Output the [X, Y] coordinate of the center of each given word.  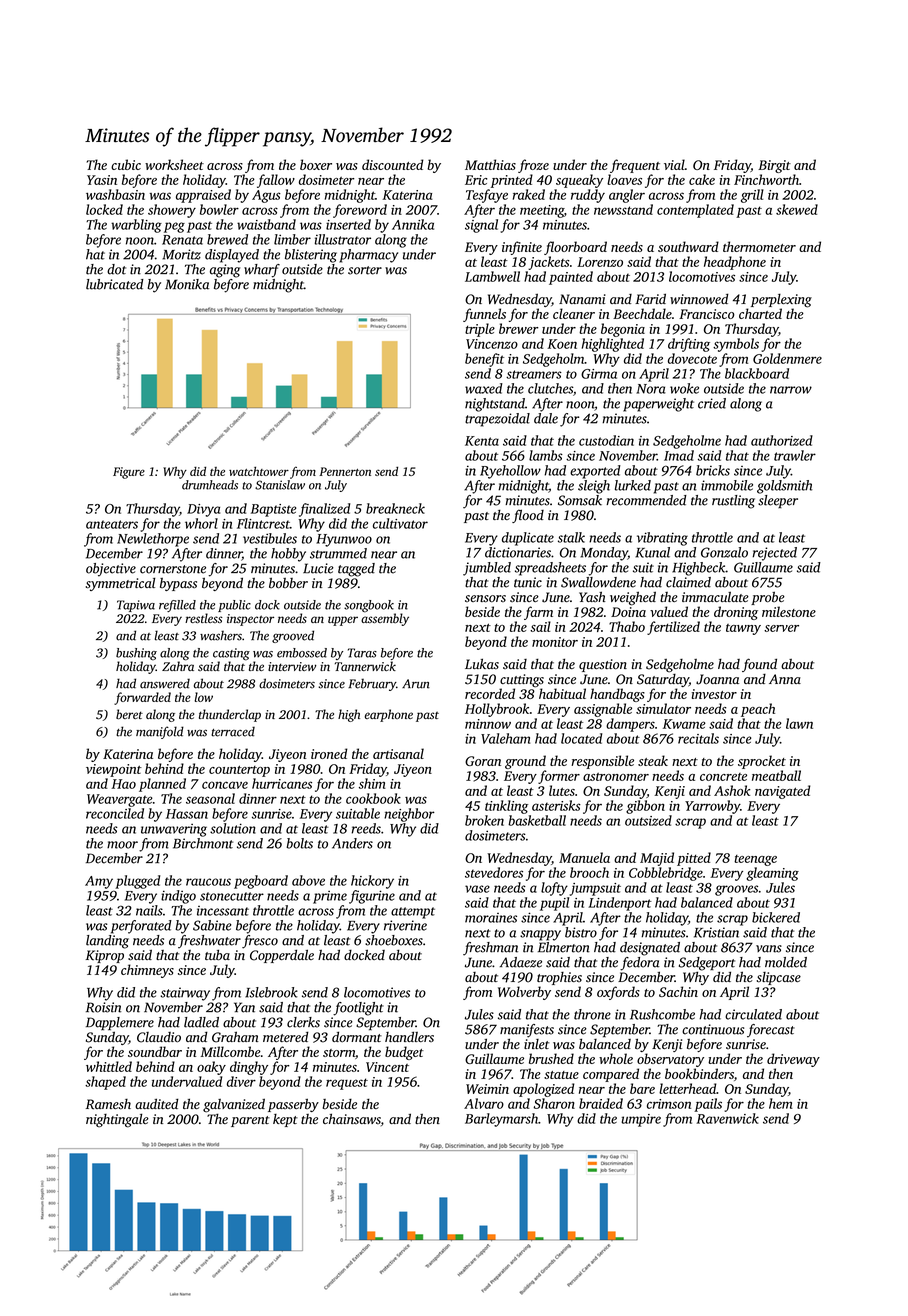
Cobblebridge [666, 874]
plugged [137, 882]
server [781, 628]
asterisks [556, 805]
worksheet [174, 164]
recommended [646, 500]
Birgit [774, 166]
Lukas [482, 664]
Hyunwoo [344, 540]
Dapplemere [120, 1024]
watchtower [259, 471]
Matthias [490, 164]
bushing [136, 654]
